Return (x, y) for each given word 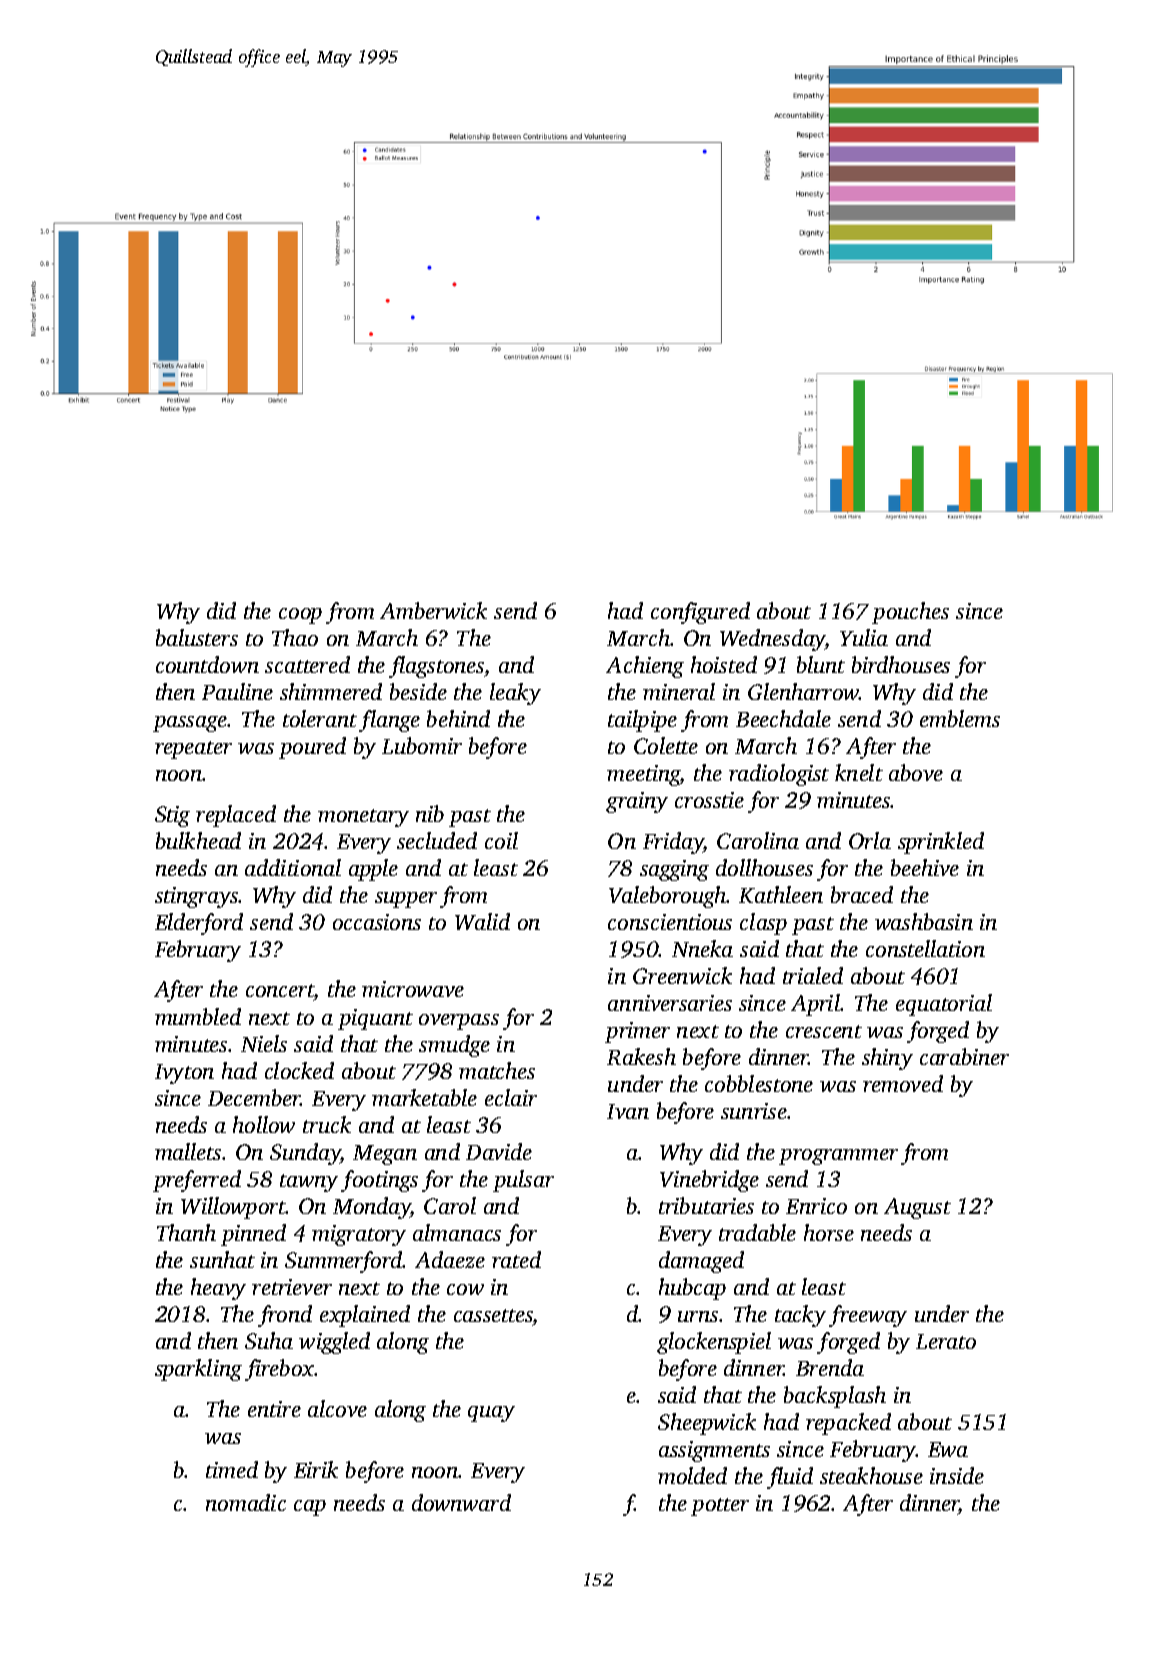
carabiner (964, 1056)
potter (720, 1507)
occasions (377, 922)
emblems (960, 718)
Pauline (237, 691)
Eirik (316, 1469)
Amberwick (433, 610)
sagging (674, 870)
